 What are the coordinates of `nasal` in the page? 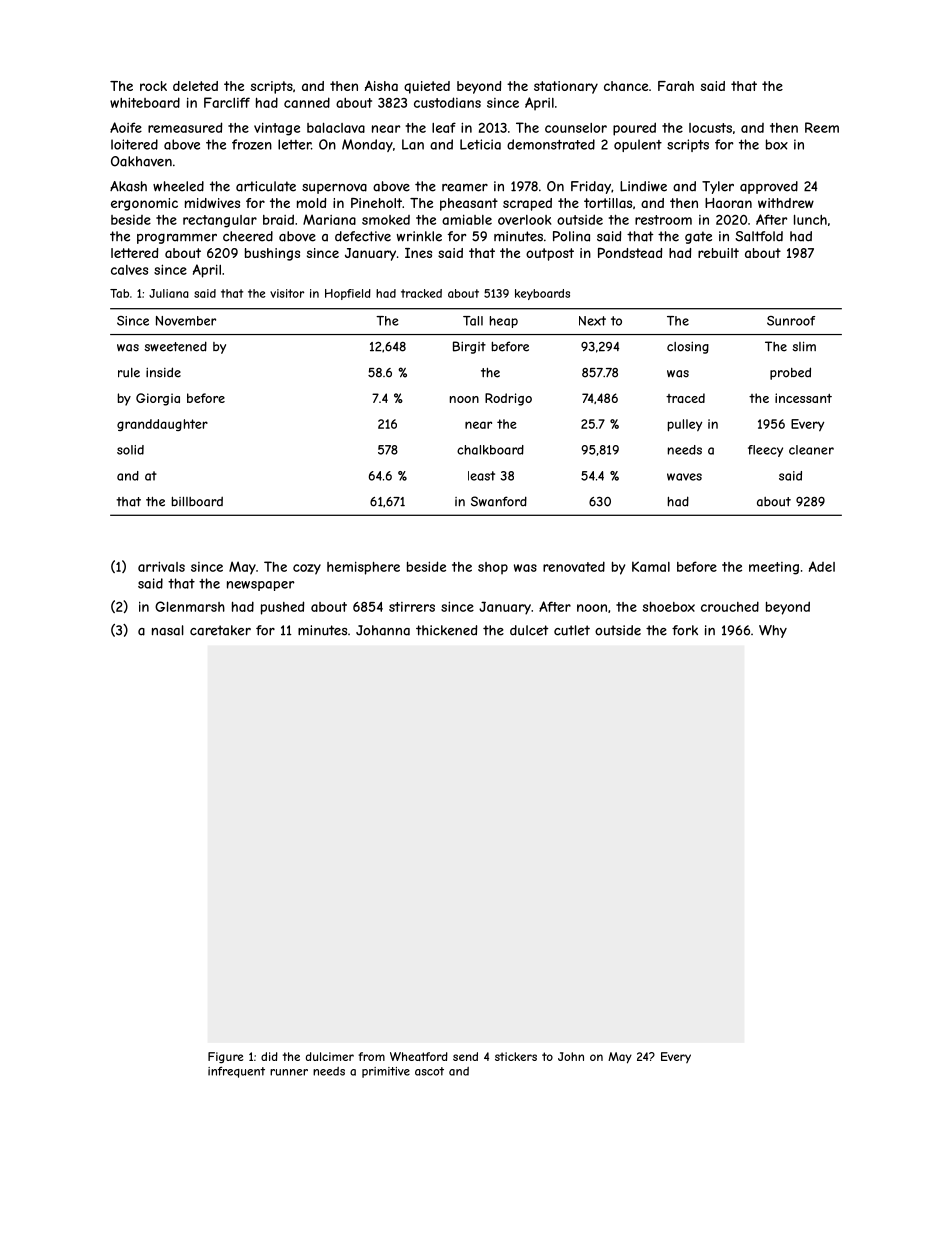 It's located at (168, 630).
